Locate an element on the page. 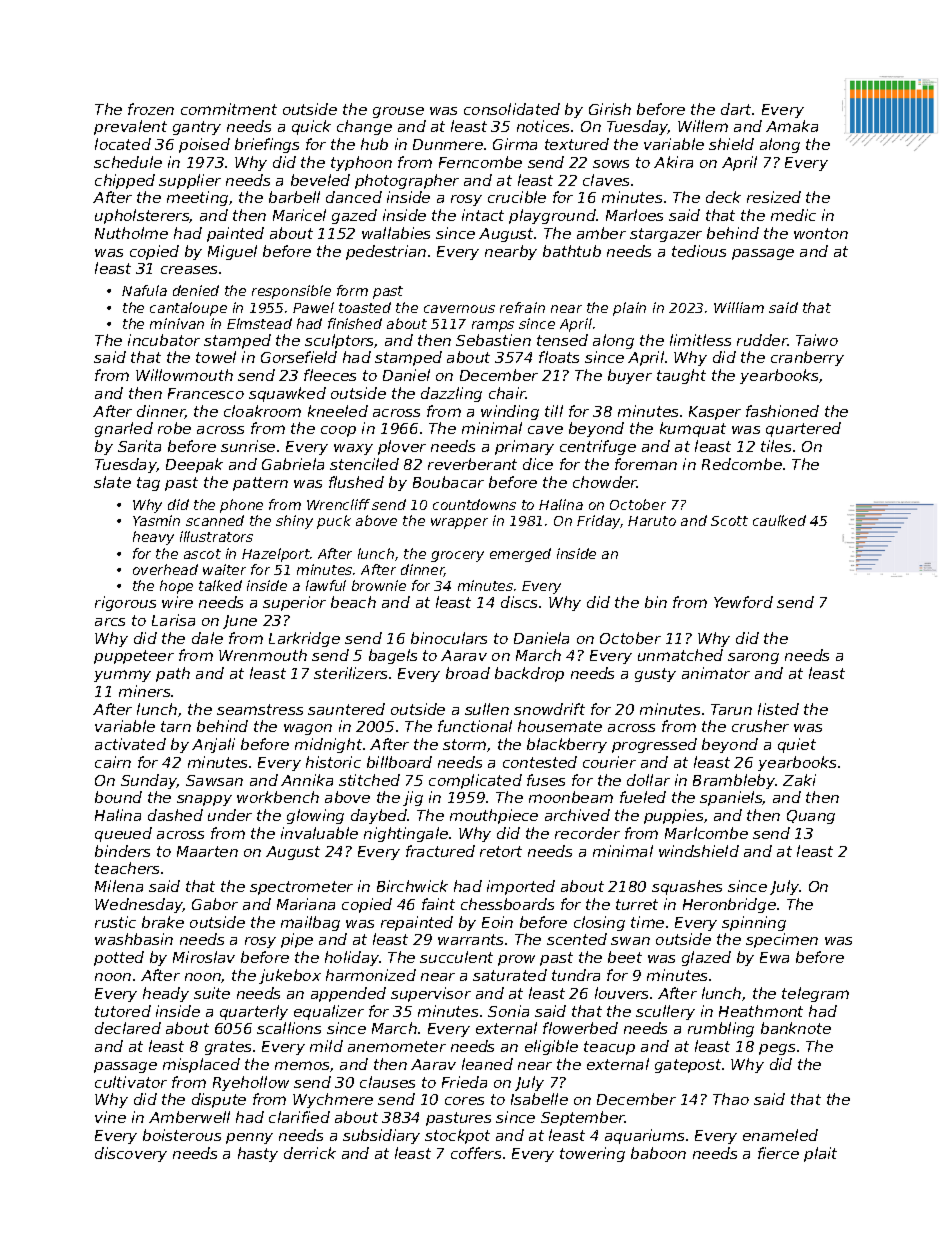 The width and height of the page is (952, 1233). notices is located at coordinates (543, 126).
